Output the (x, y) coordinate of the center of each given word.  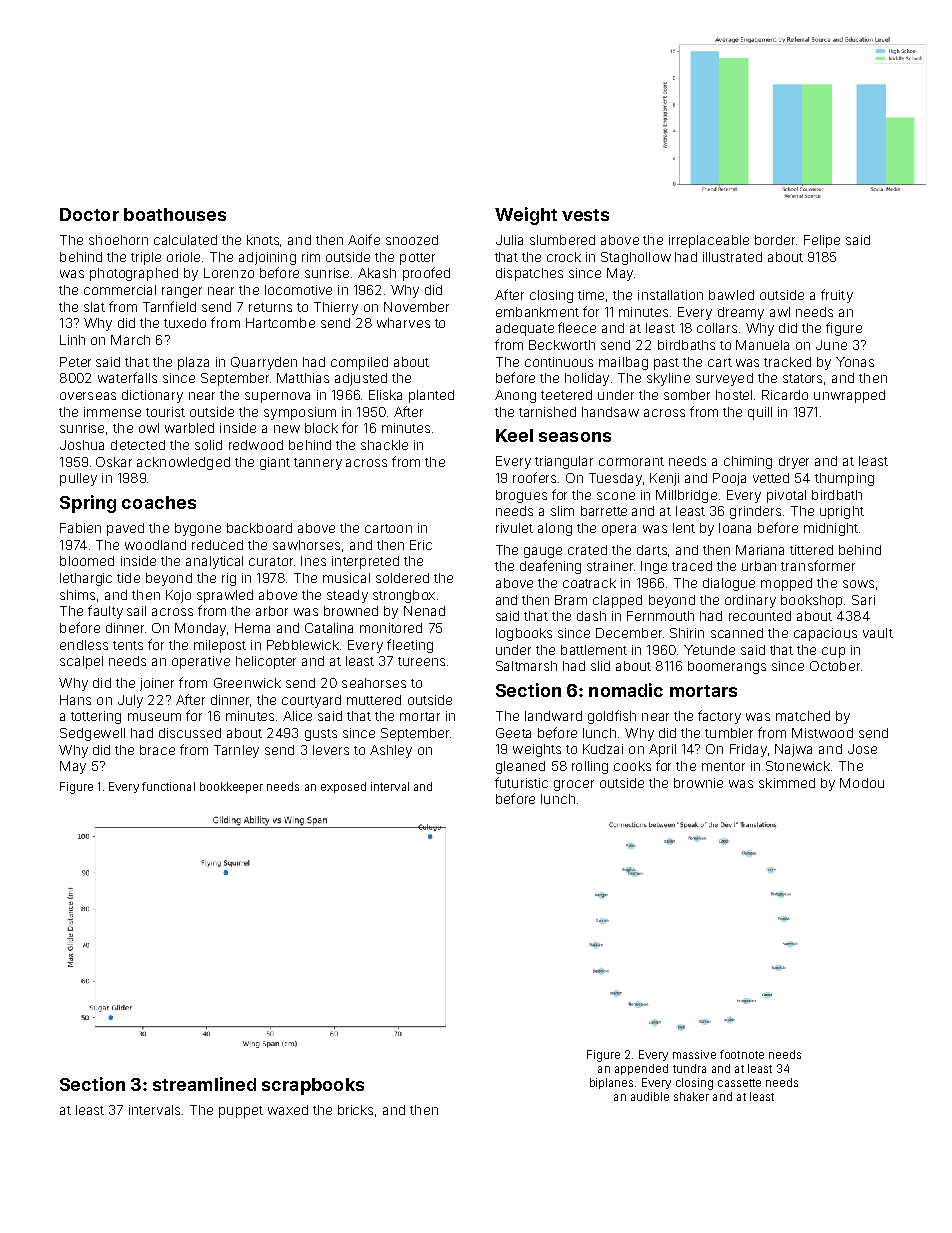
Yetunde (709, 650)
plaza (193, 363)
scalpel (81, 662)
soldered (402, 578)
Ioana (735, 528)
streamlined (204, 1084)
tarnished (547, 412)
